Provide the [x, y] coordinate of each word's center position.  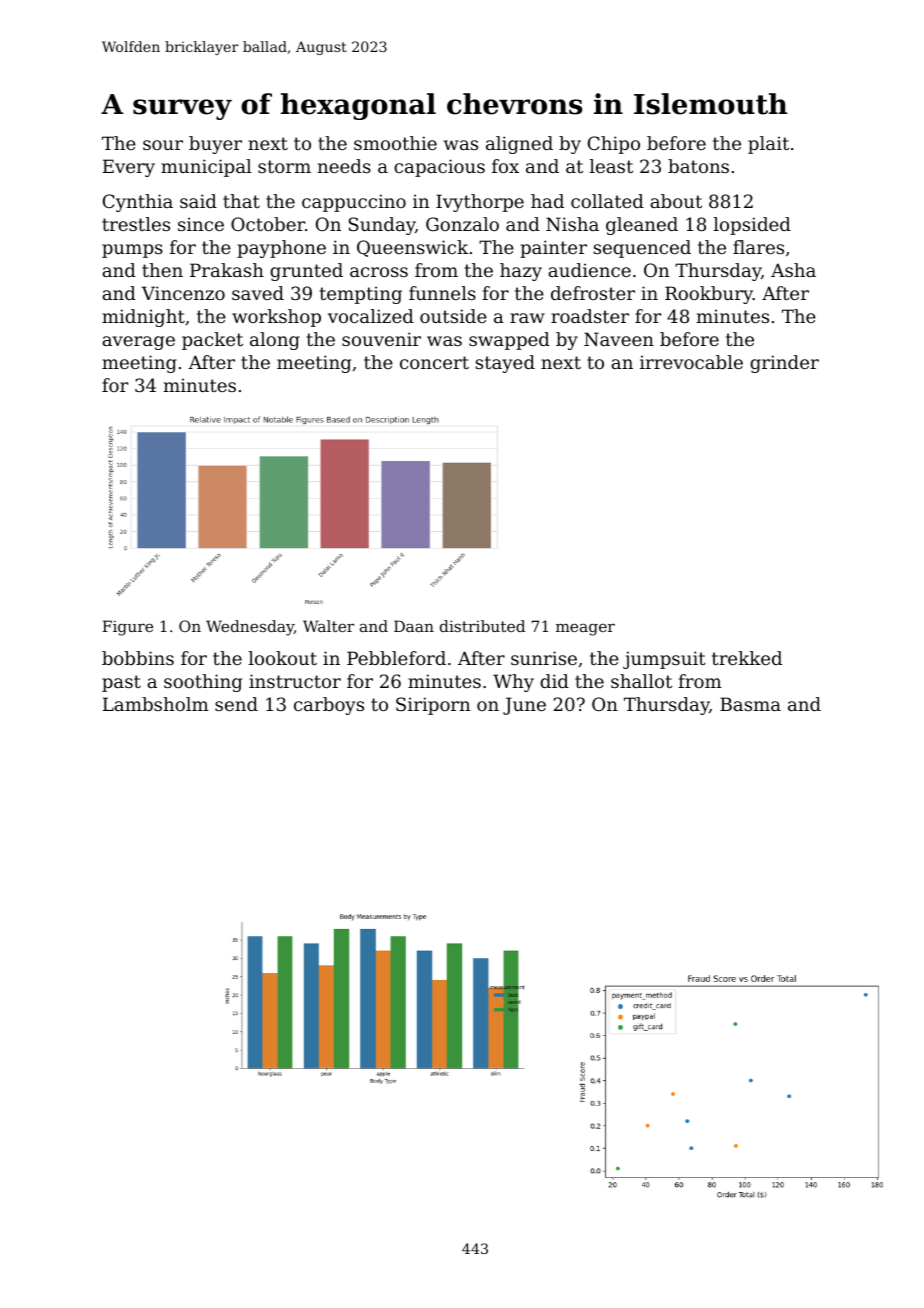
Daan [414, 626]
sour [163, 145]
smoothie [395, 143]
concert [434, 362]
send [236, 704]
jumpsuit [664, 660]
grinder [784, 364]
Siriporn [433, 706]
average [138, 343]
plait [768, 145]
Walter [328, 626]
